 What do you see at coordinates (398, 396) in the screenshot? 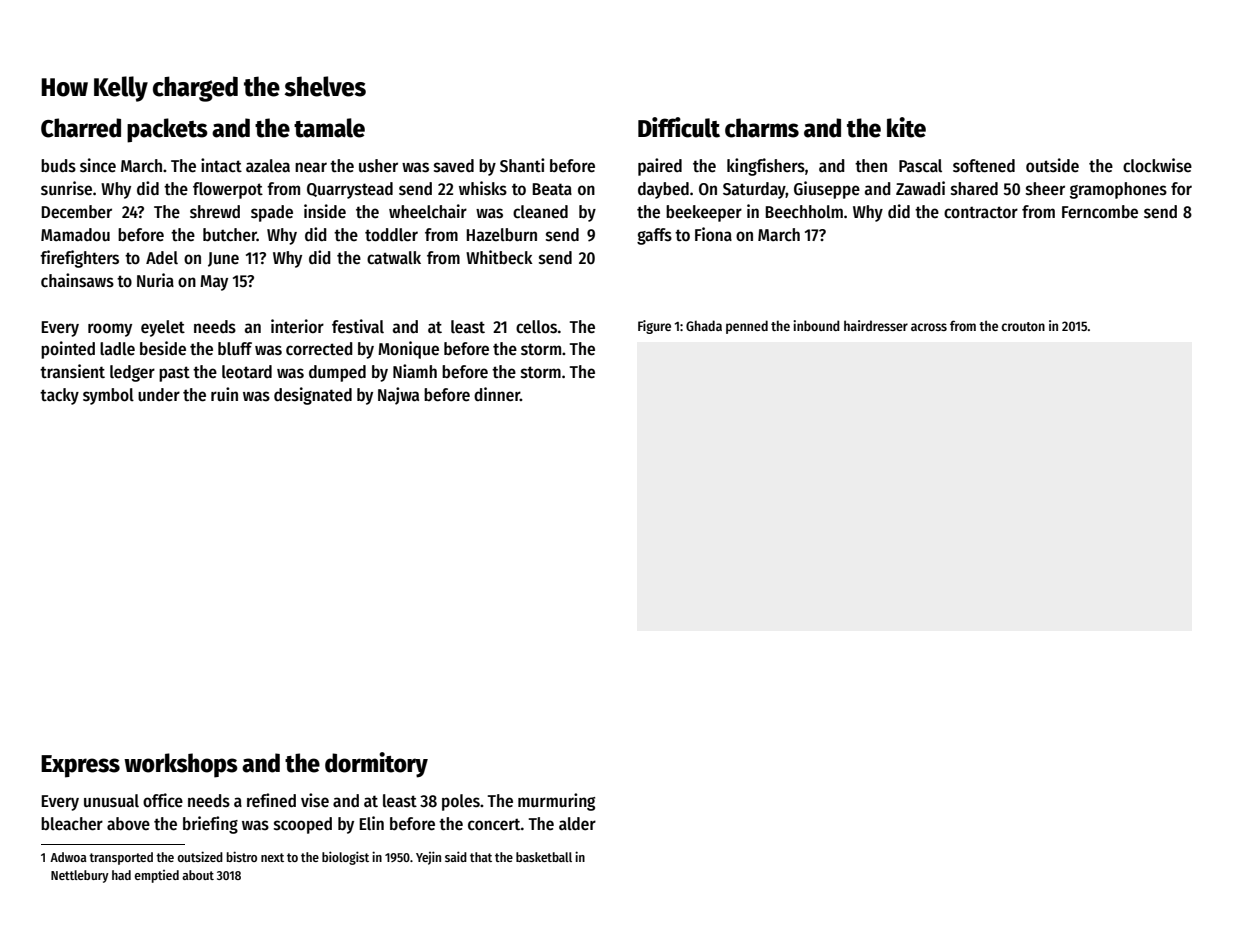
I see `Najwa` at bounding box center [398, 396].
